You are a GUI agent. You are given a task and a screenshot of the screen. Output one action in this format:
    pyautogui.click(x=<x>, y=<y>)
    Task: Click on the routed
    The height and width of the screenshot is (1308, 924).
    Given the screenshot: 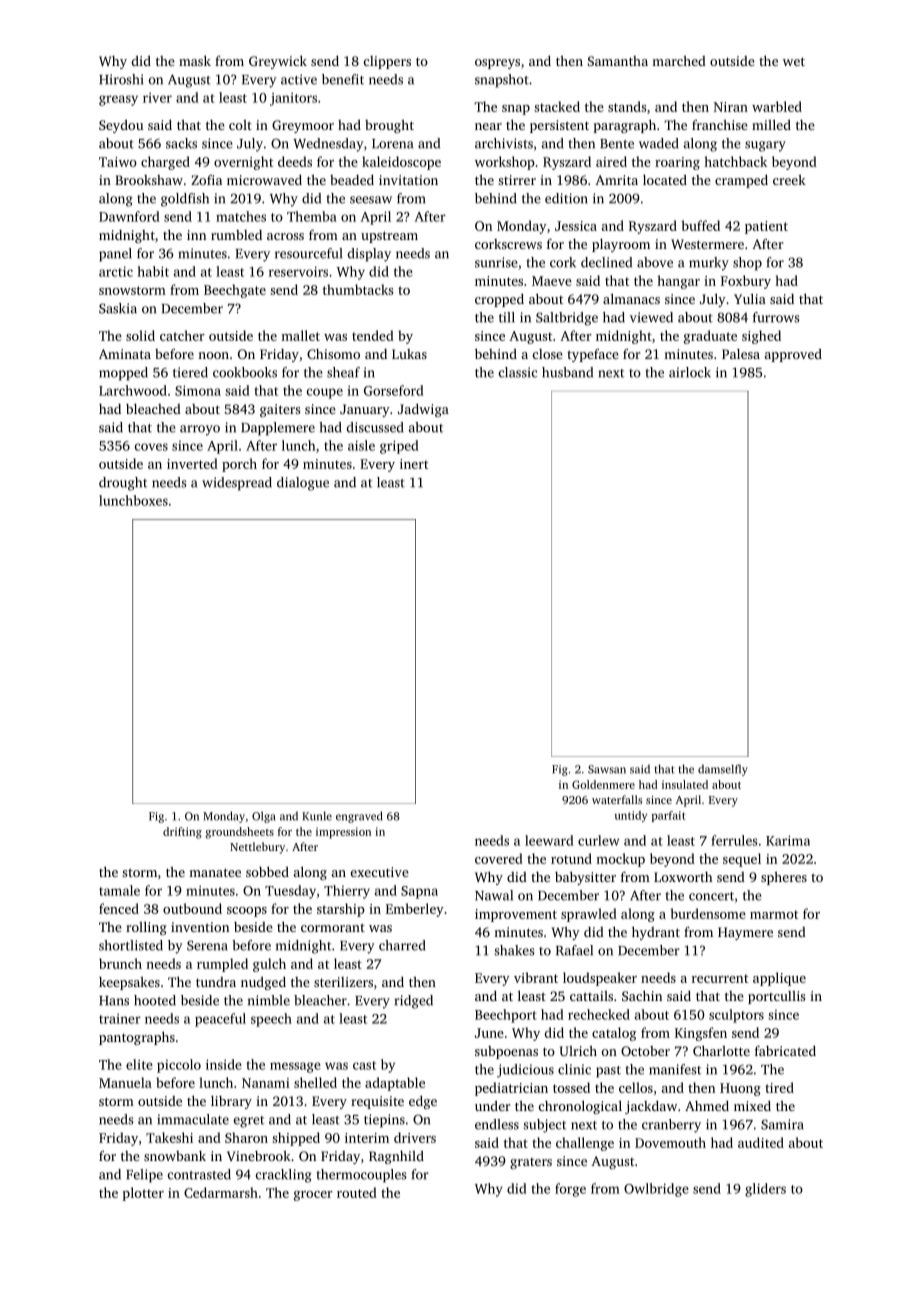 What is the action you would take?
    pyautogui.click(x=357, y=1192)
